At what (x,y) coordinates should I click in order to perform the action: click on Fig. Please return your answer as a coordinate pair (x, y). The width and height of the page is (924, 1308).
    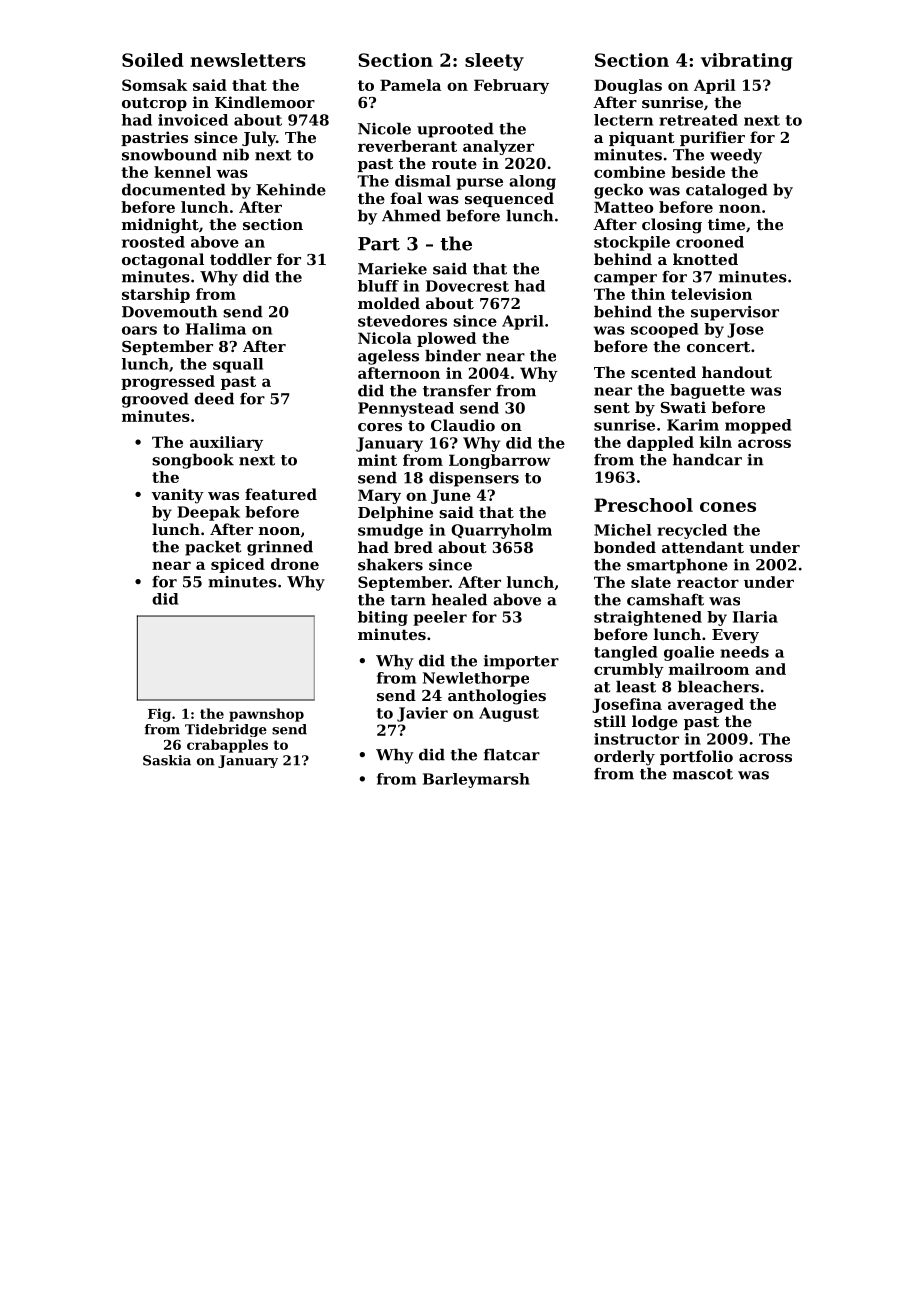
    Looking at the image, I should click on (159, 715).
